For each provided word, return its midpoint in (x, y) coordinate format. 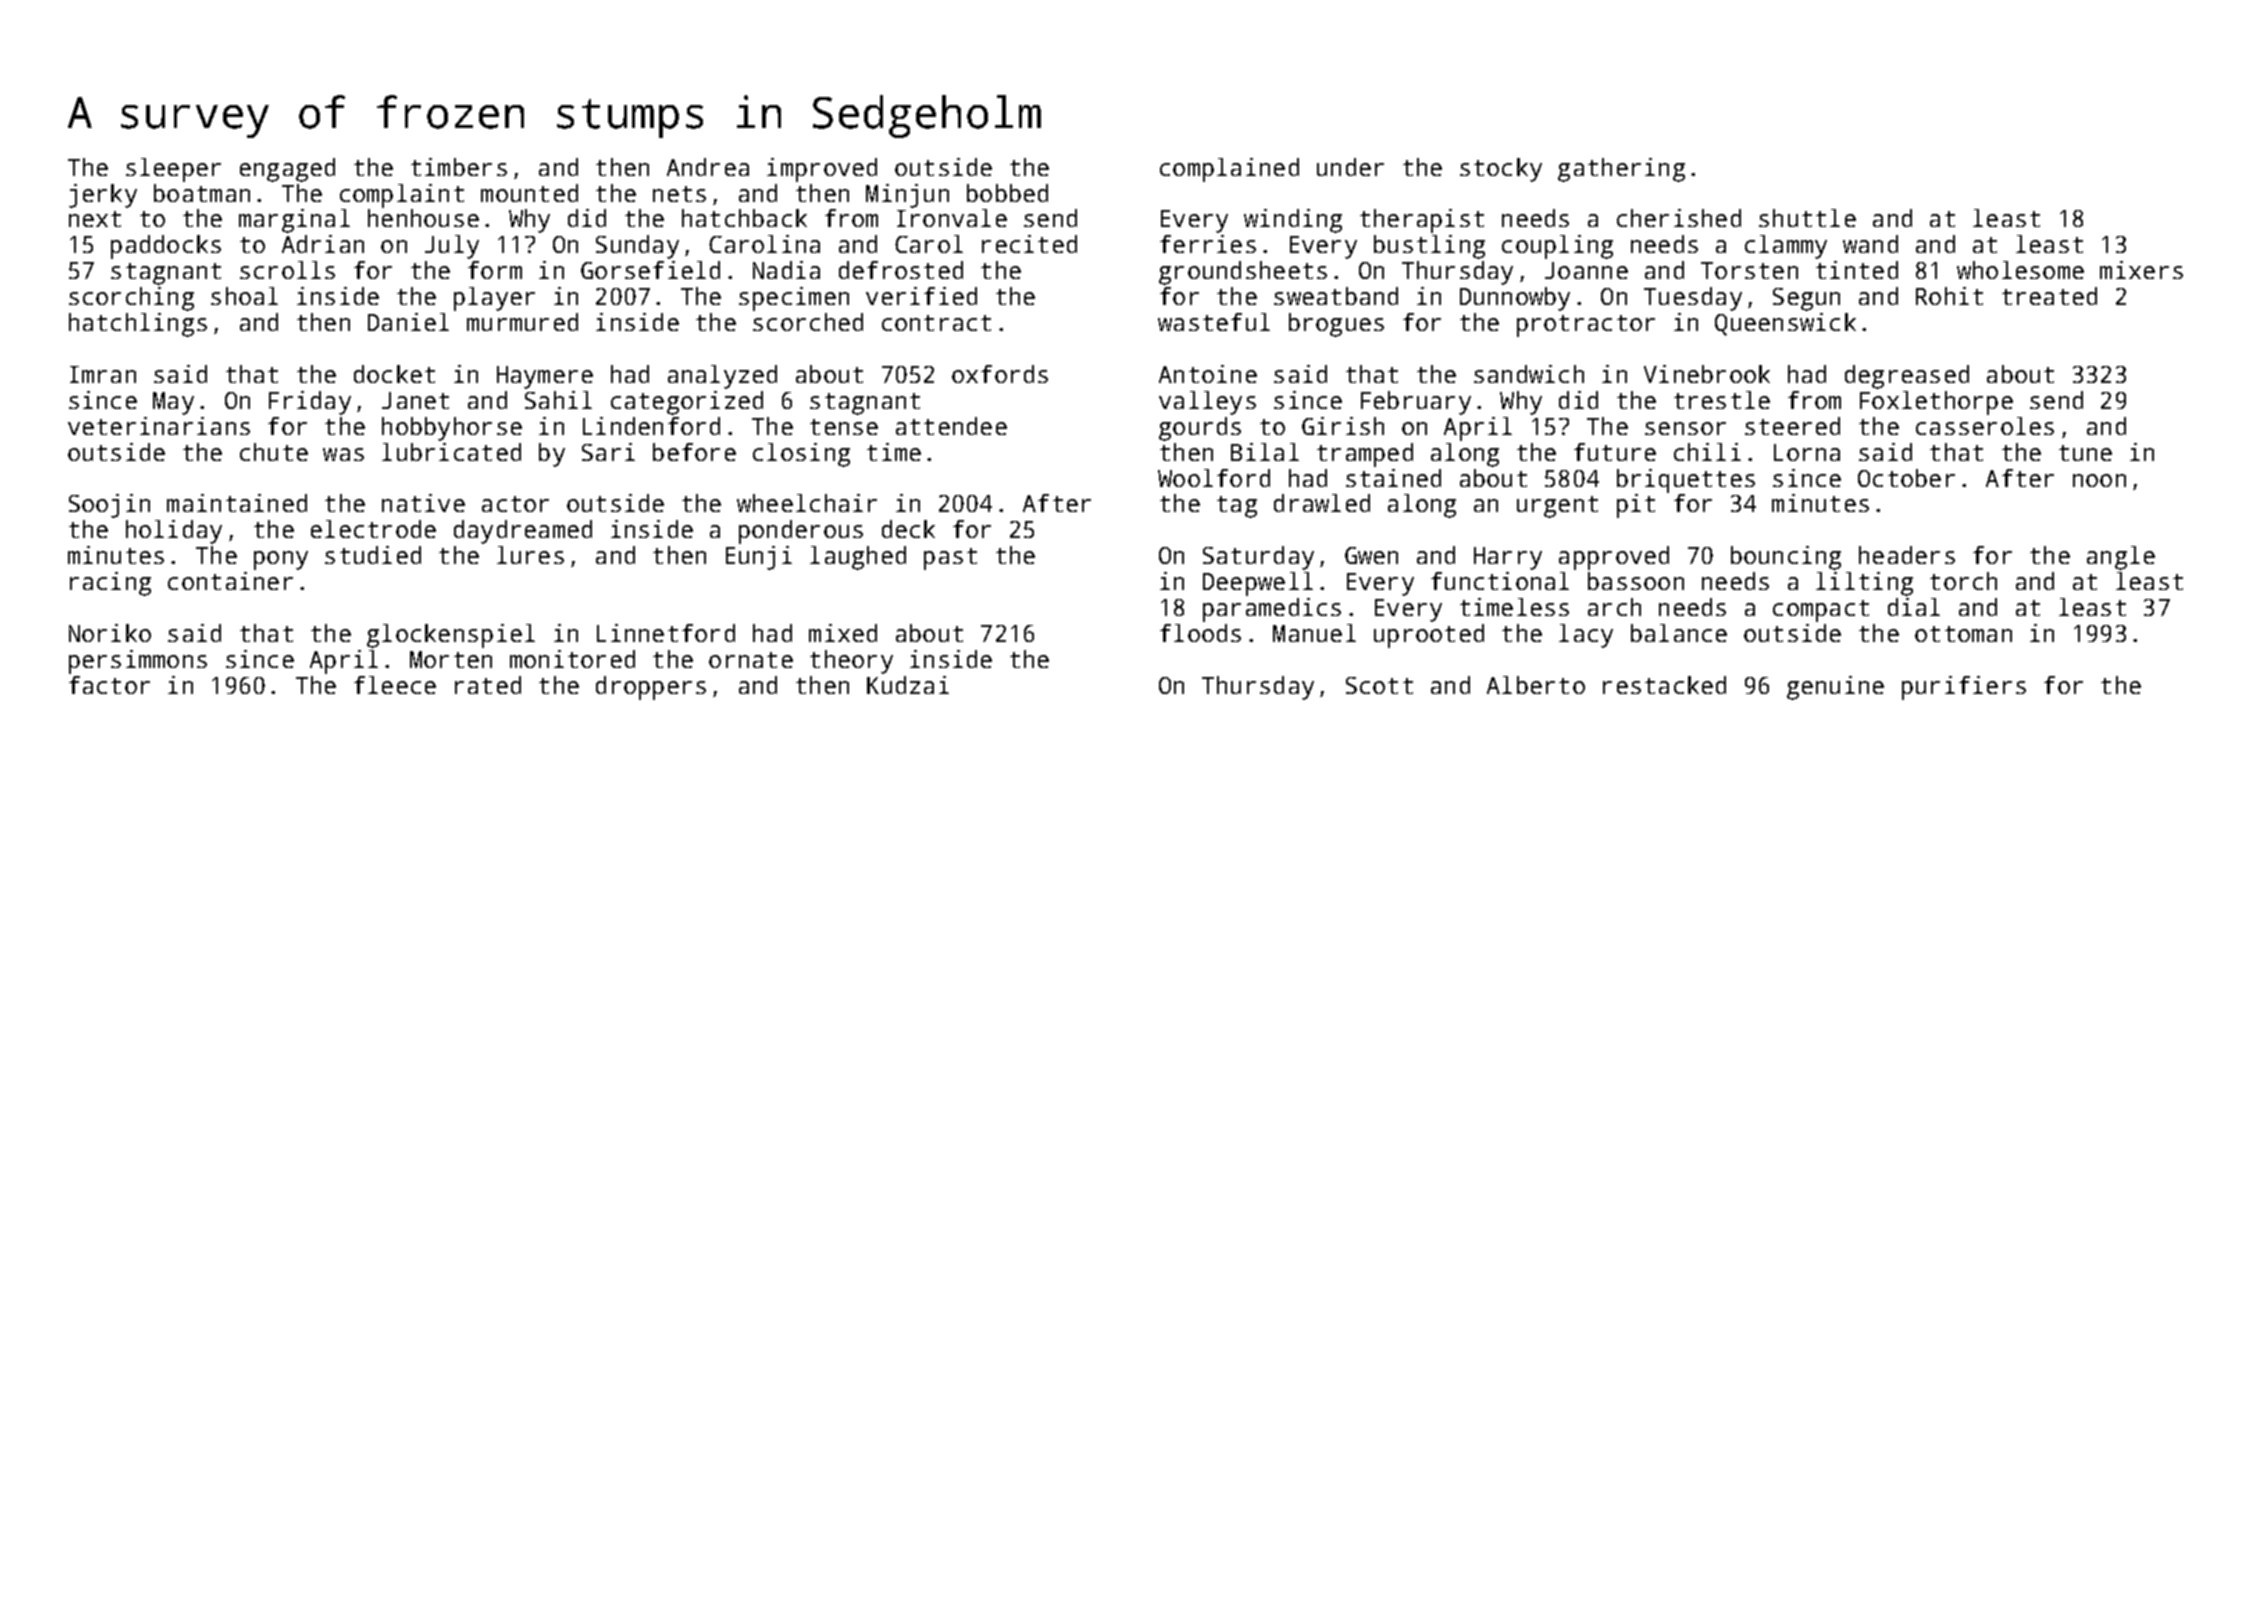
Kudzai (908, 685)
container (230, 581)
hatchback (744, 218)
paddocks (166, 247)
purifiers (1964, 688)
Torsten (1749, 270)
